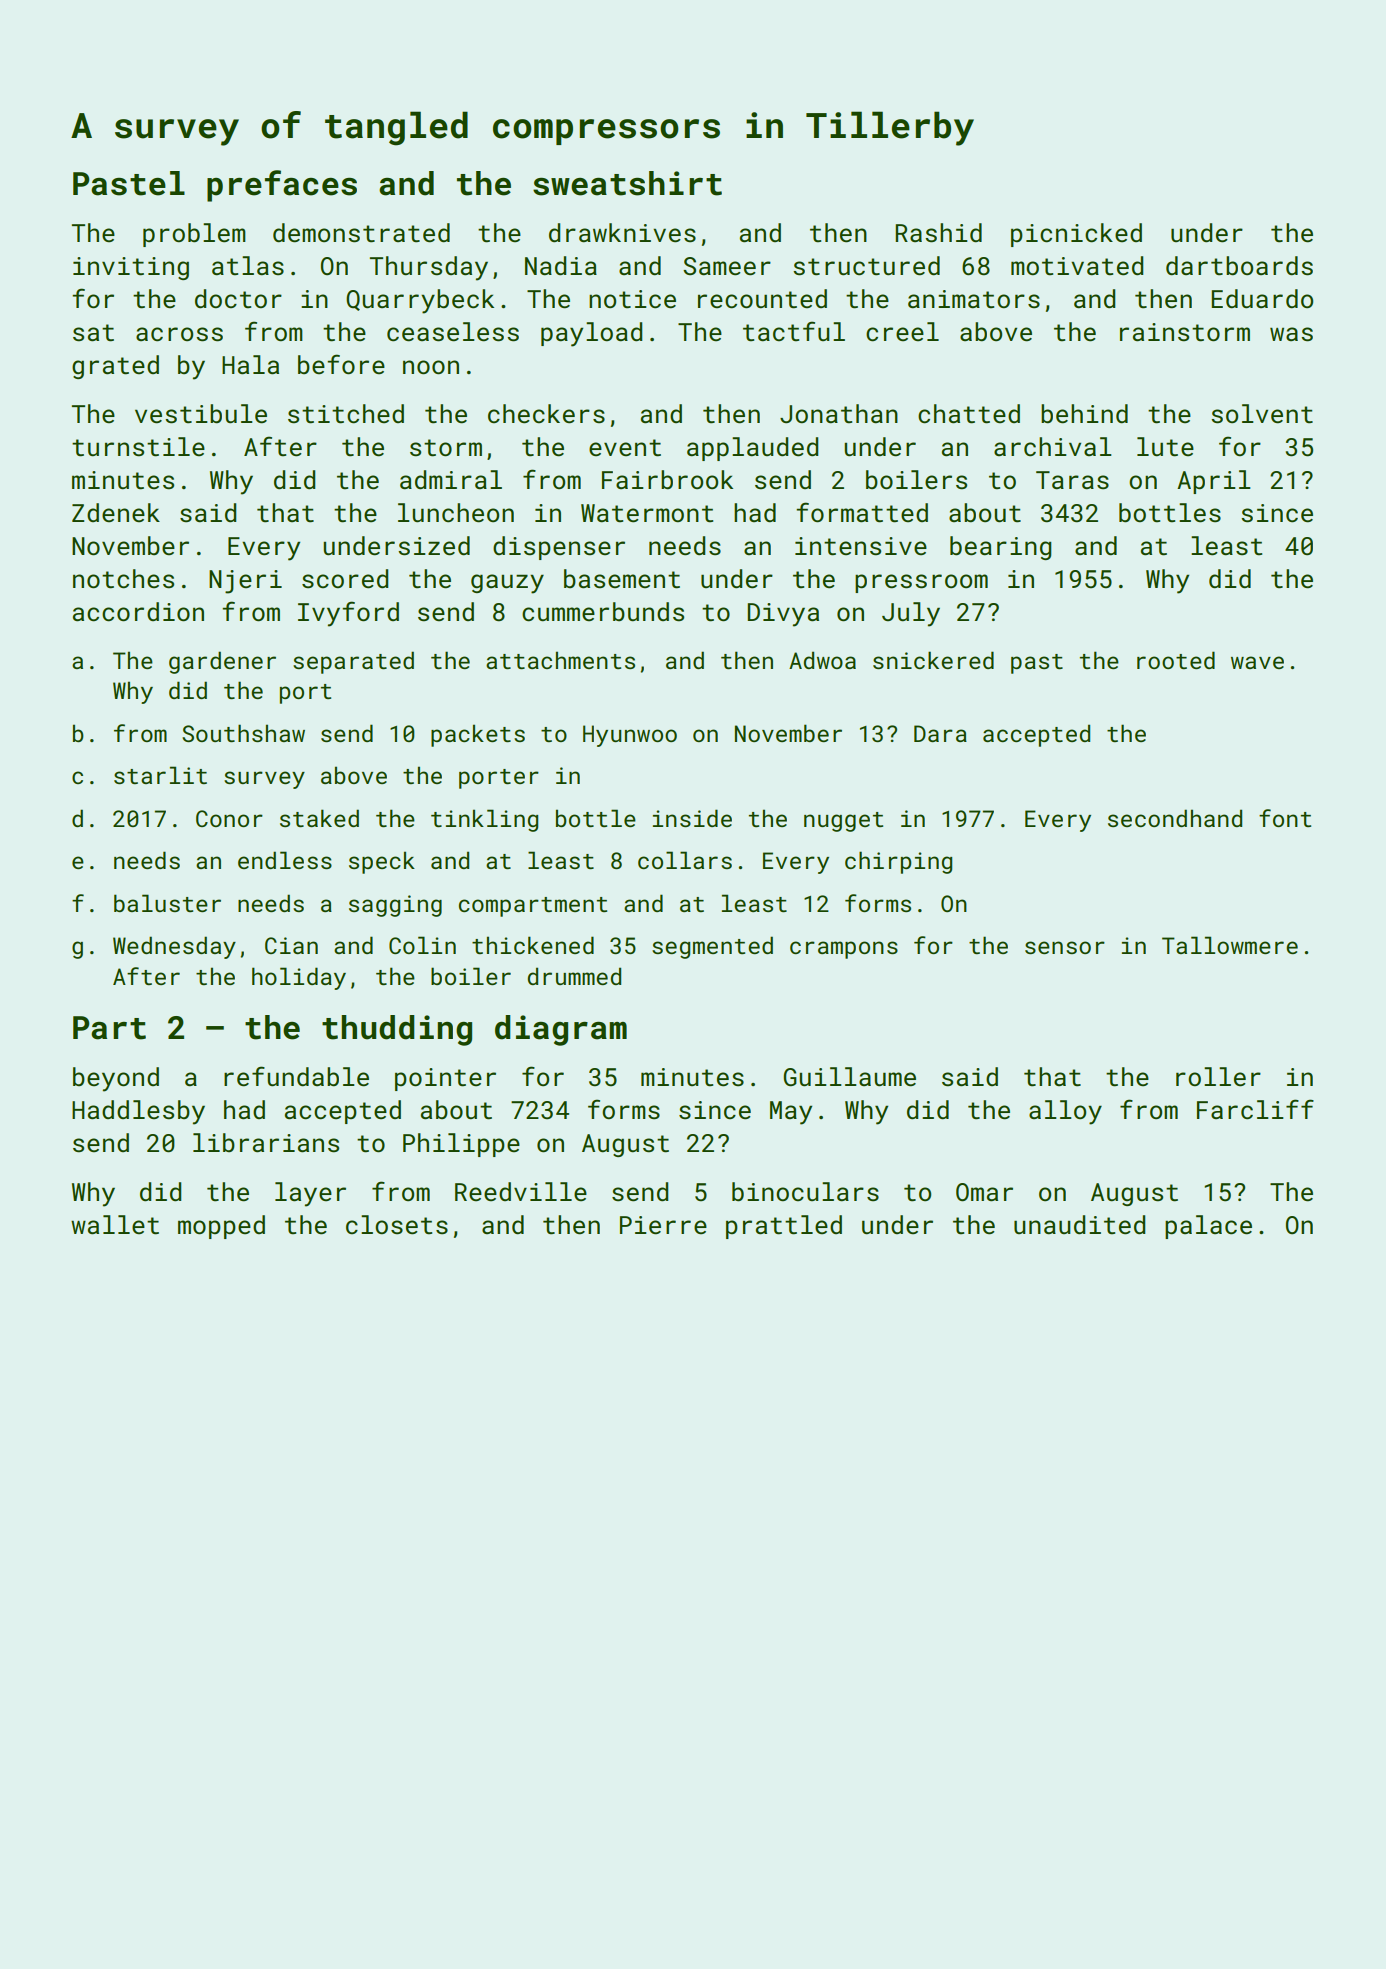 The image size is (1386, 1969). Describe the element at coordinates (627, 183) in the document. I see `sweatshirt` at that location.
